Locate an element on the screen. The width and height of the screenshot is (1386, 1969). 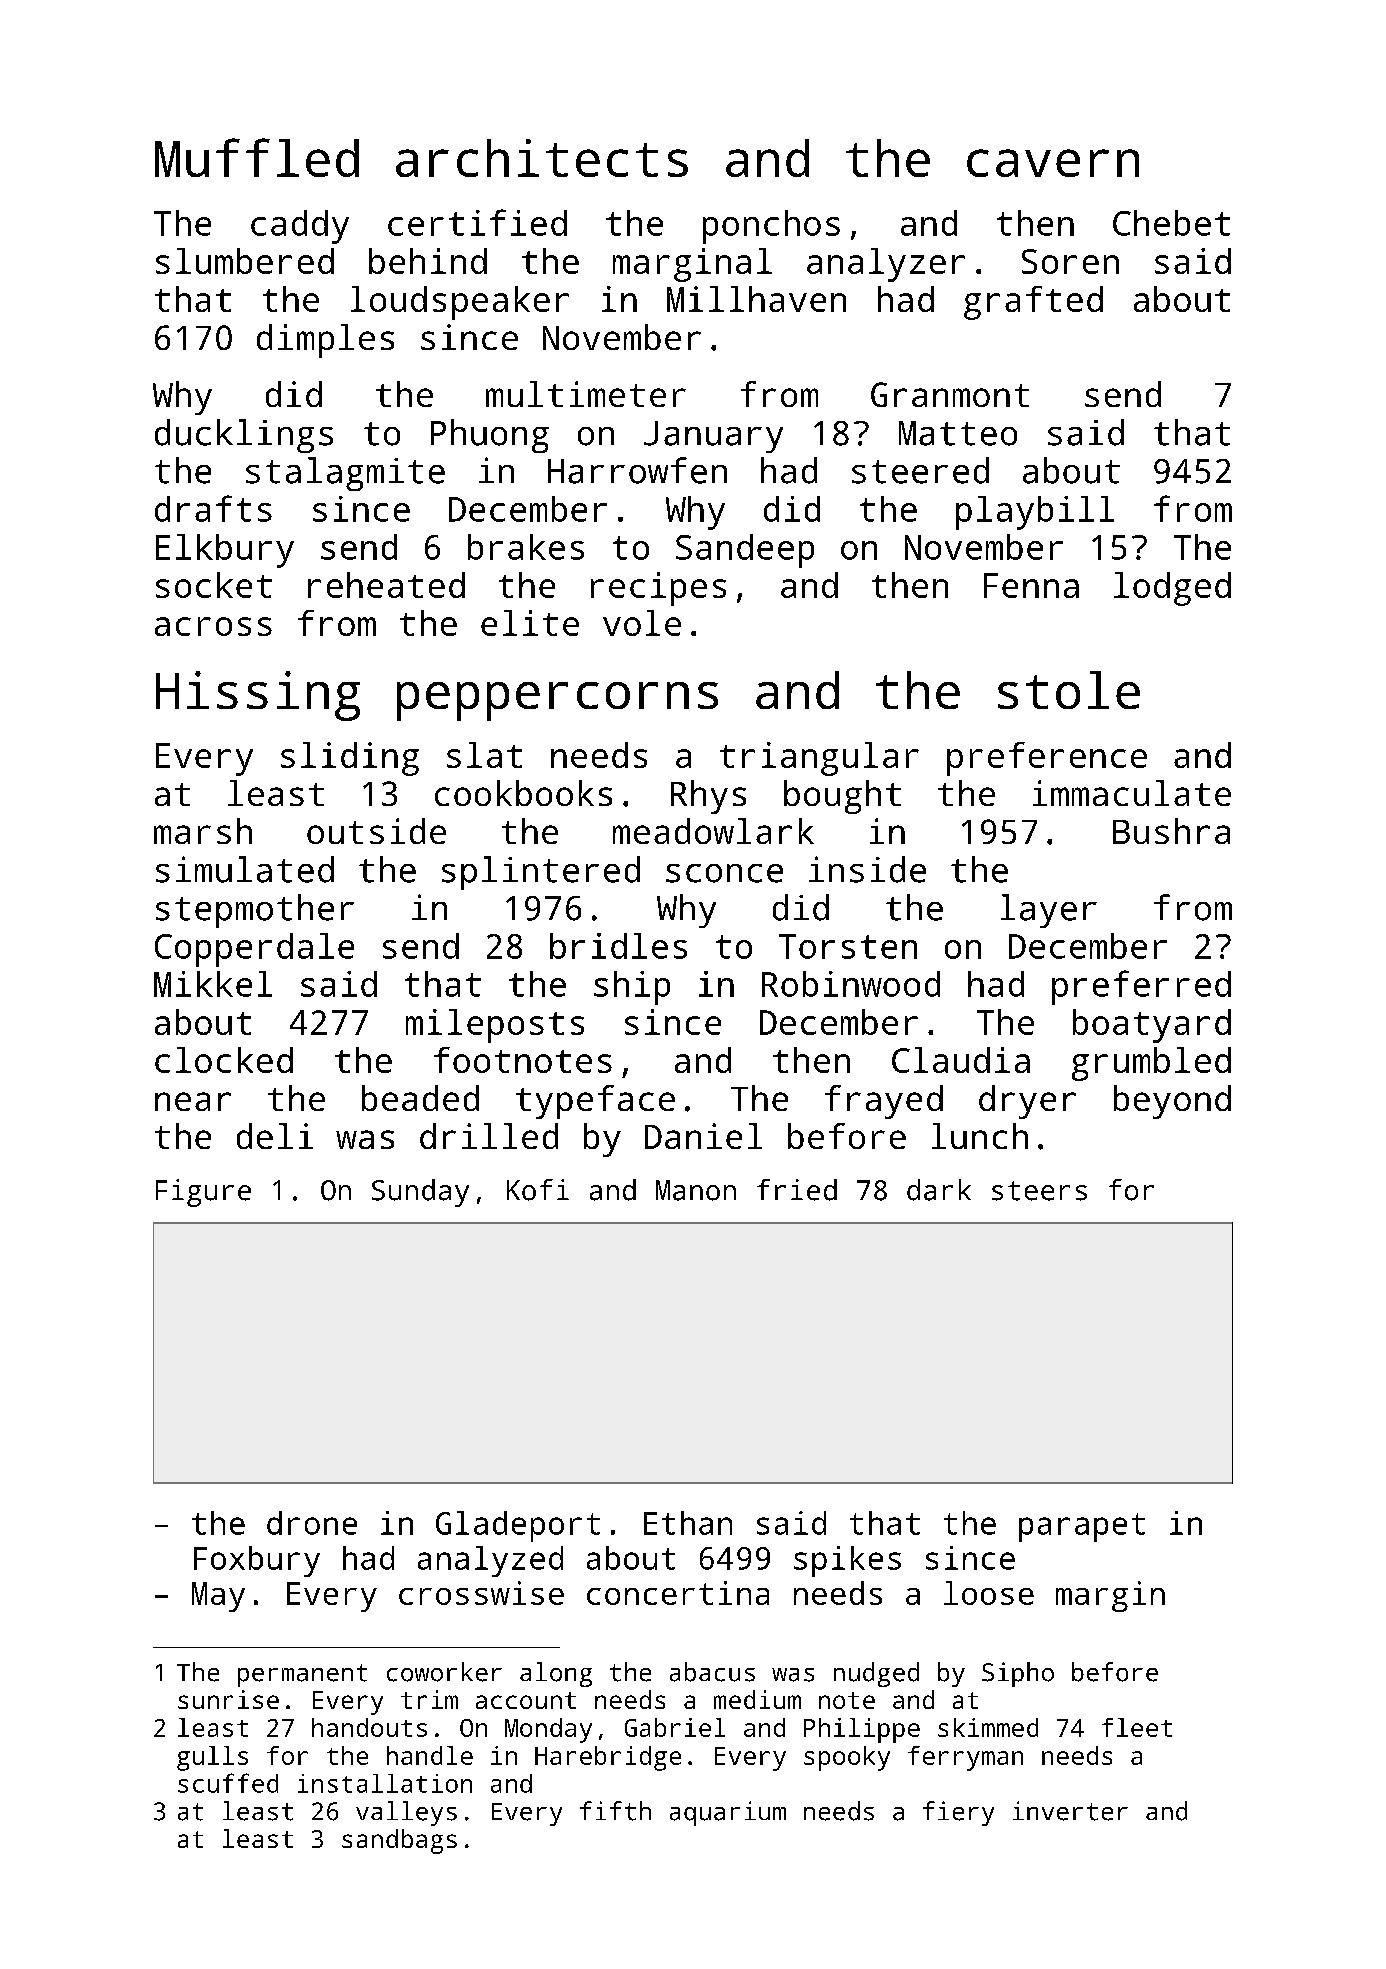
beyond is located at coordinates (1172, 1102).
